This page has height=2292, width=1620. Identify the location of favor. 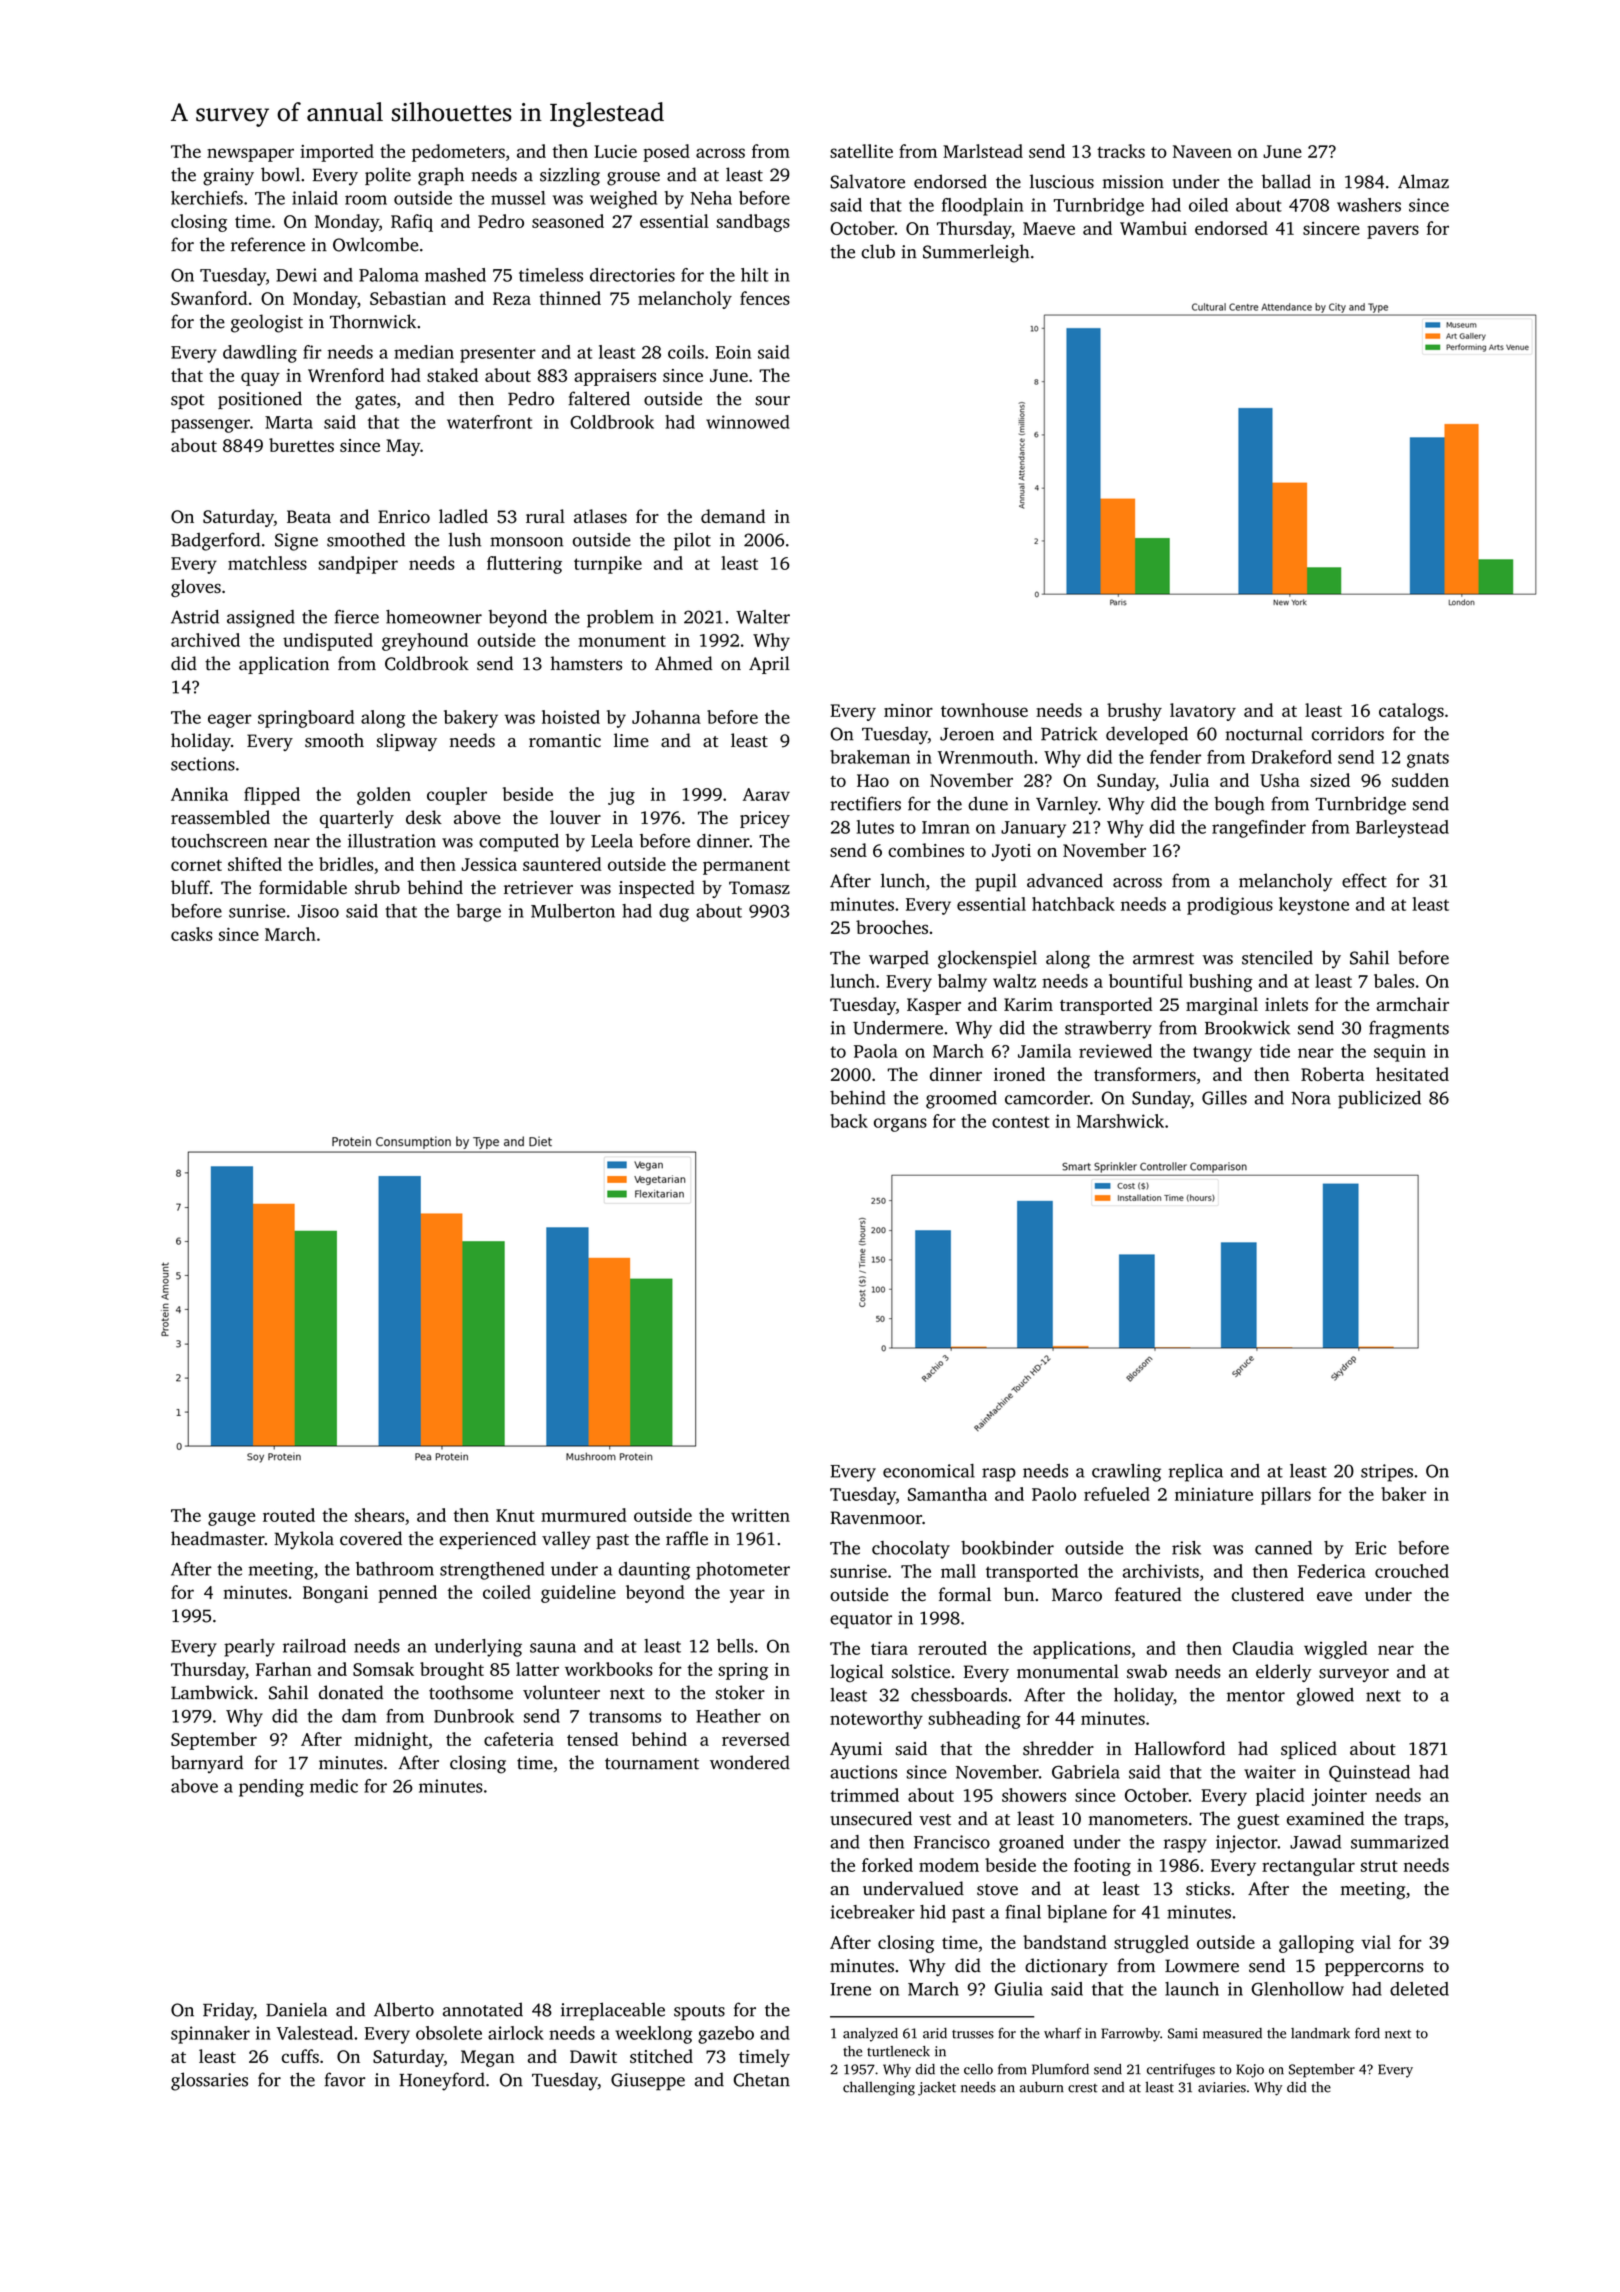
(344, 2079).
